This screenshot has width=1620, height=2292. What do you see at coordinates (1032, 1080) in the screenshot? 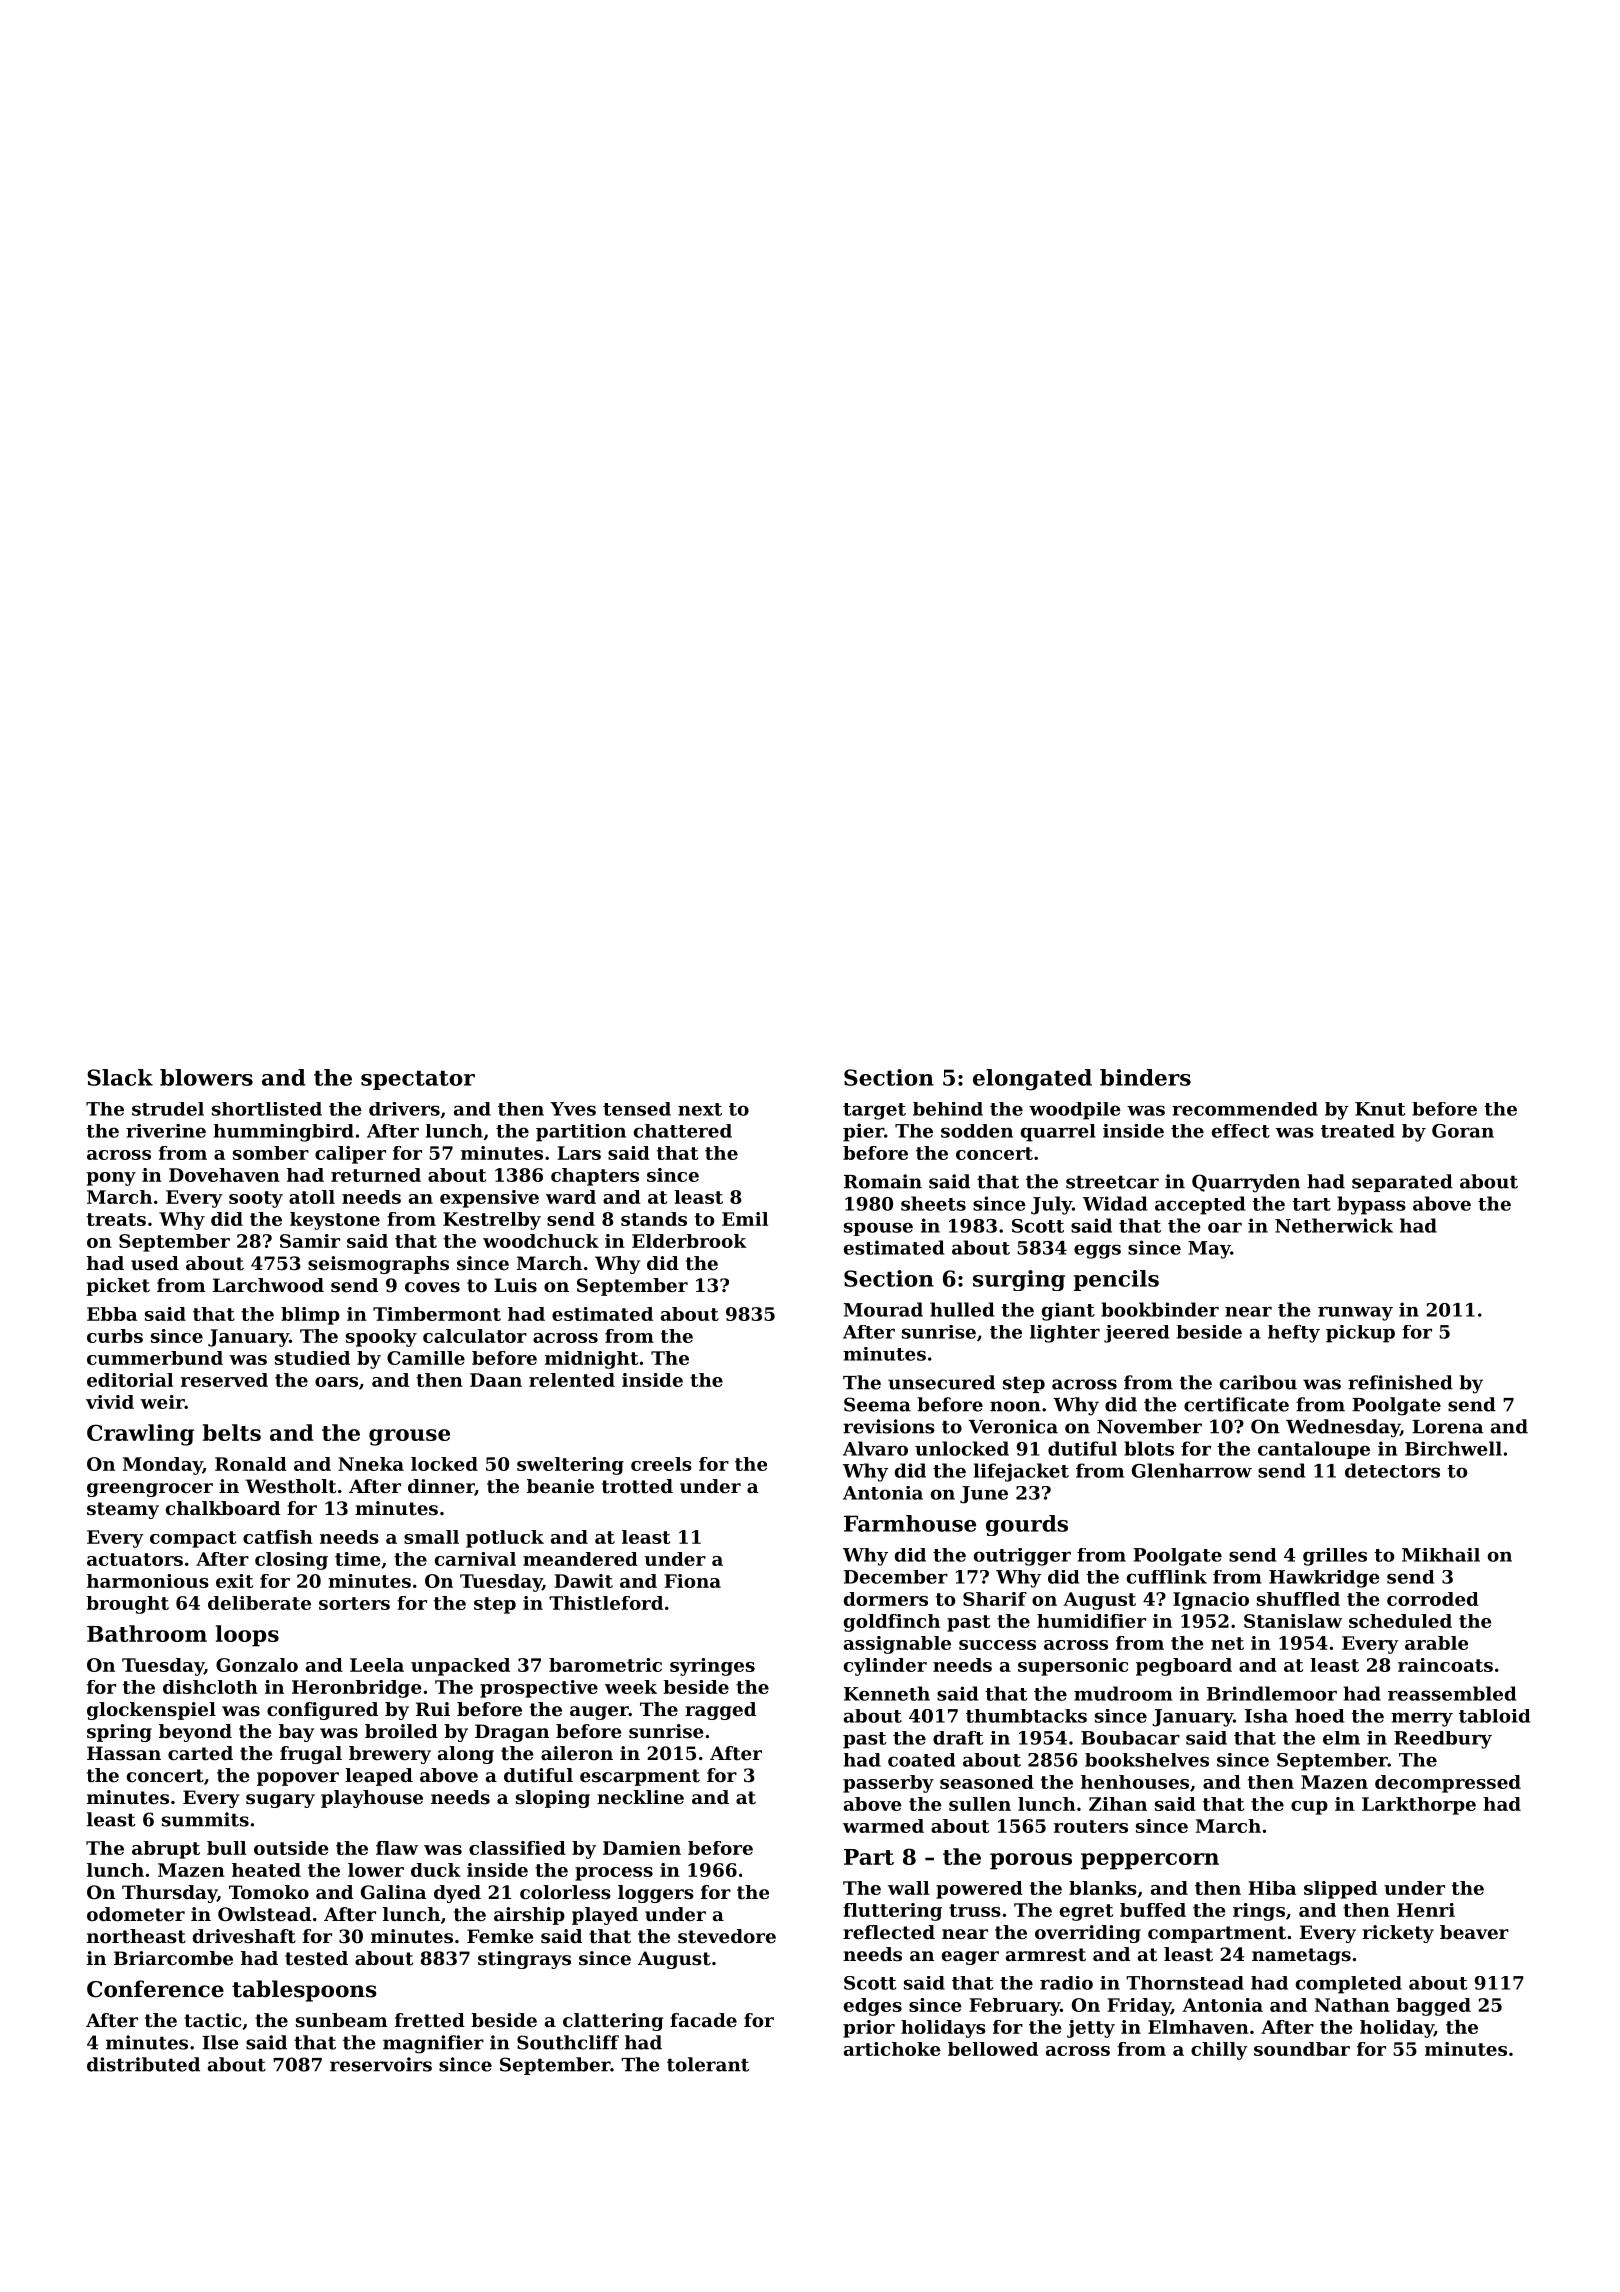
I see `elongated` at bounding box center [1032, 1080].
